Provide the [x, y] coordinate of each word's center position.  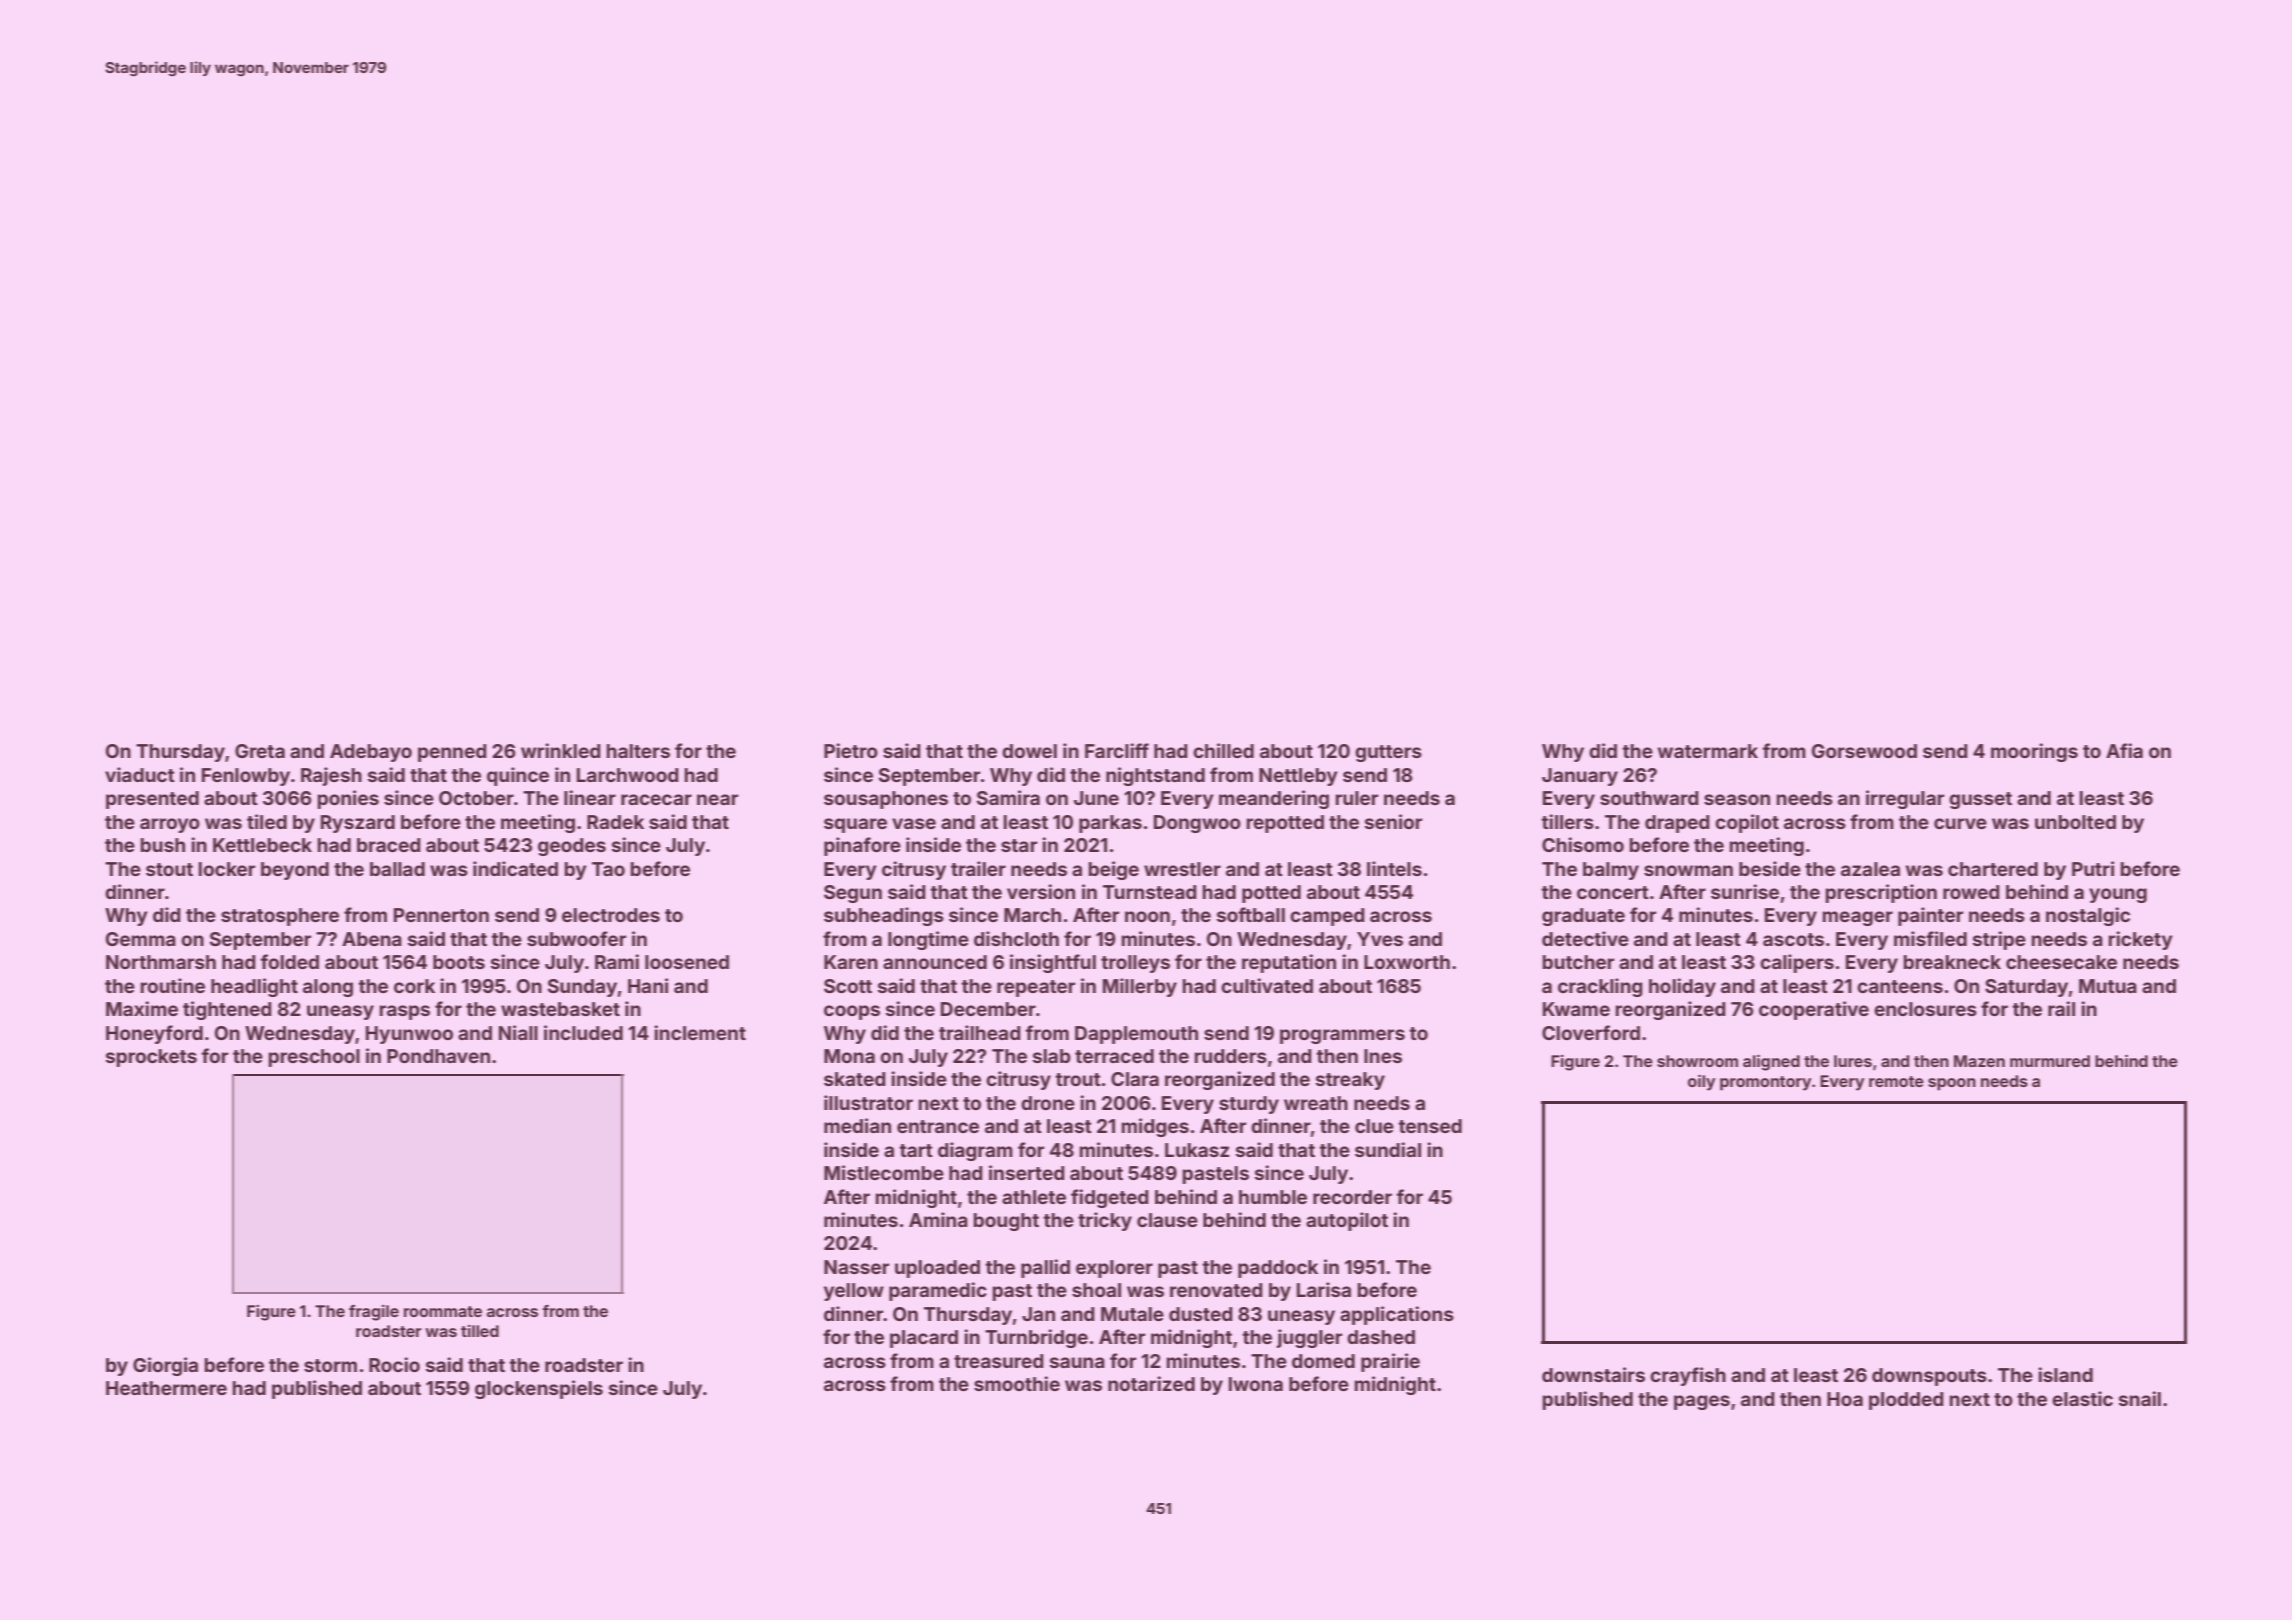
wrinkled [561, 750]
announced [935, 962]
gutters [1388, 753]
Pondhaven [438, 1056]
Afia [2124, 750]
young [2118, 895]
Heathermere [166, 1388]
